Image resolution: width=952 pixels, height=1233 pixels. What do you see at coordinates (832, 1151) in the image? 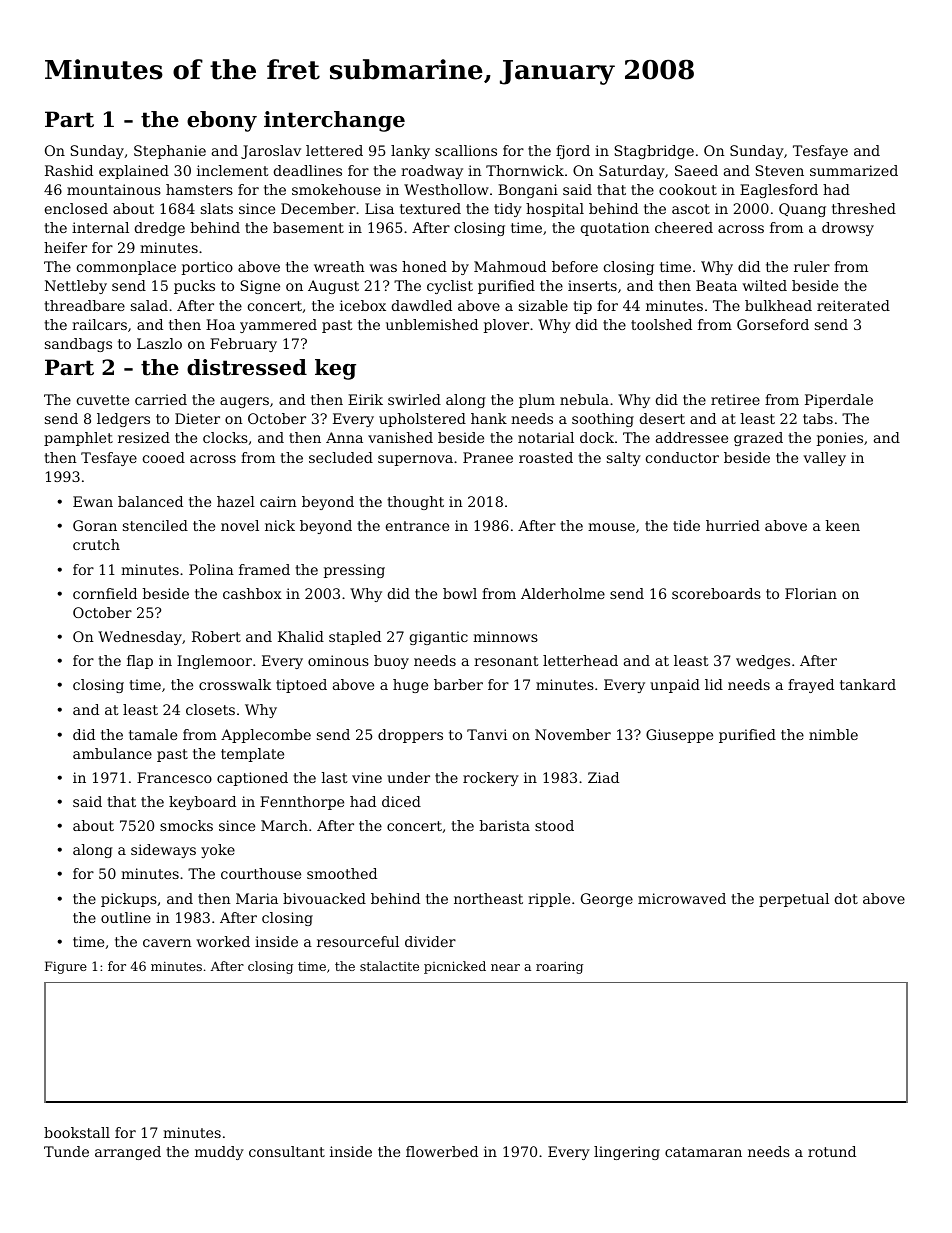
I see `rotund` at bounding box center [832, 1151].
